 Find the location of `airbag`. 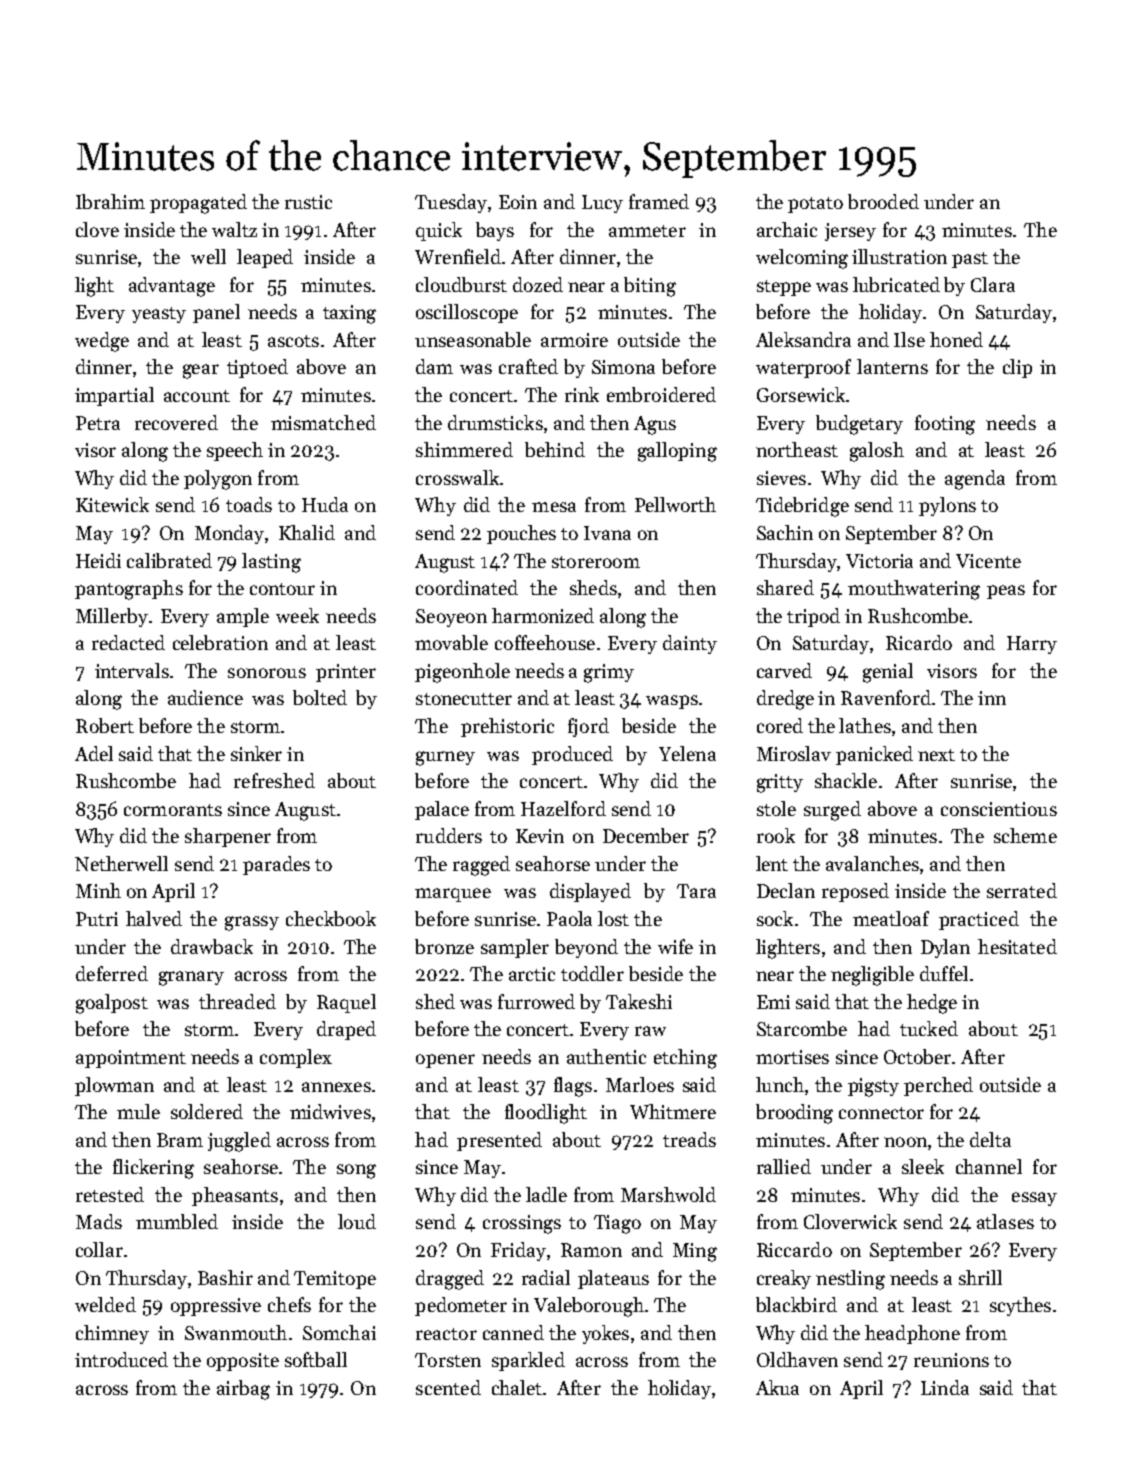

airbag is located at coordinates (243, 1390).
